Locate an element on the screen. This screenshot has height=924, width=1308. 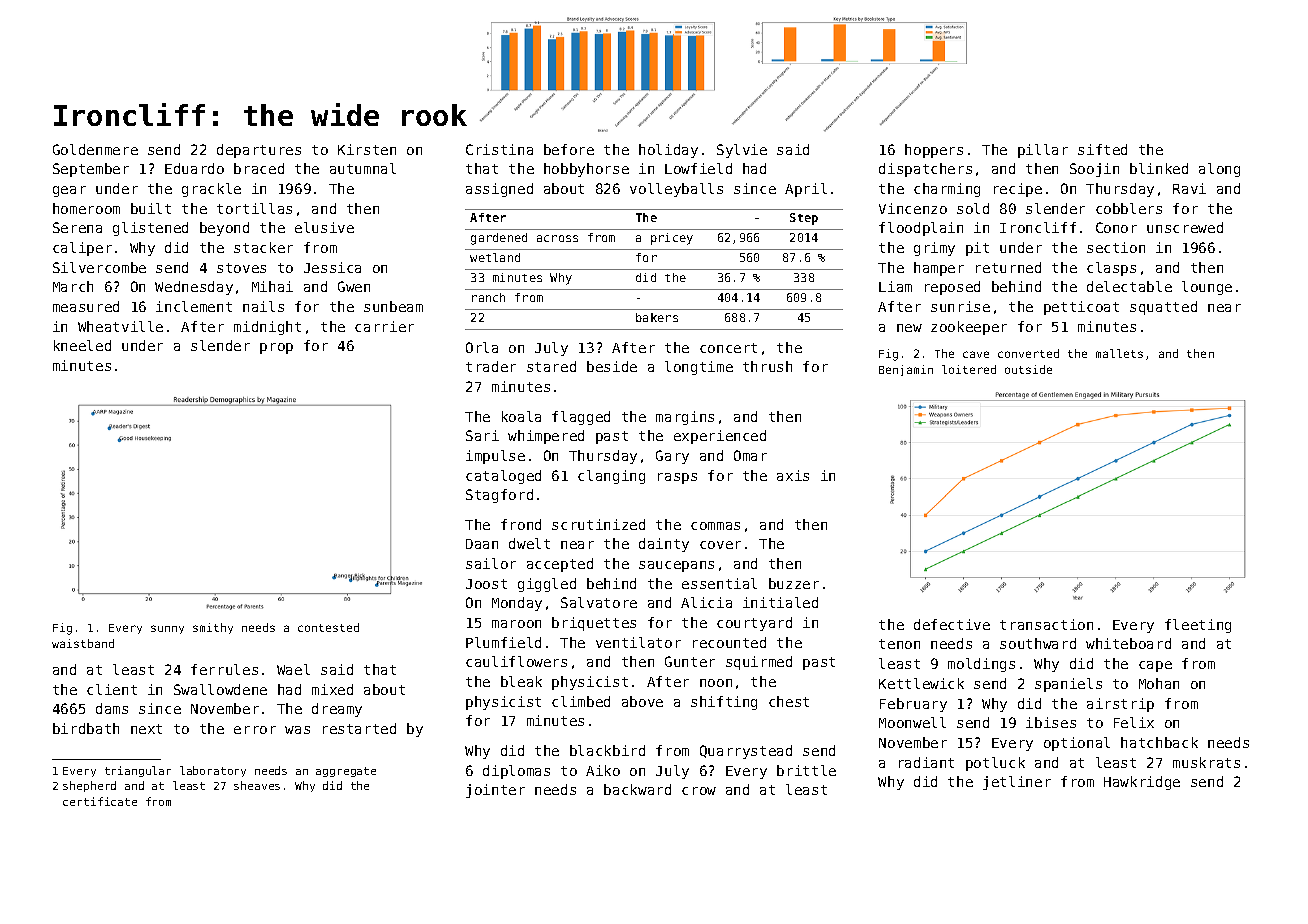
gardened is located at coordinates (499, 239).
